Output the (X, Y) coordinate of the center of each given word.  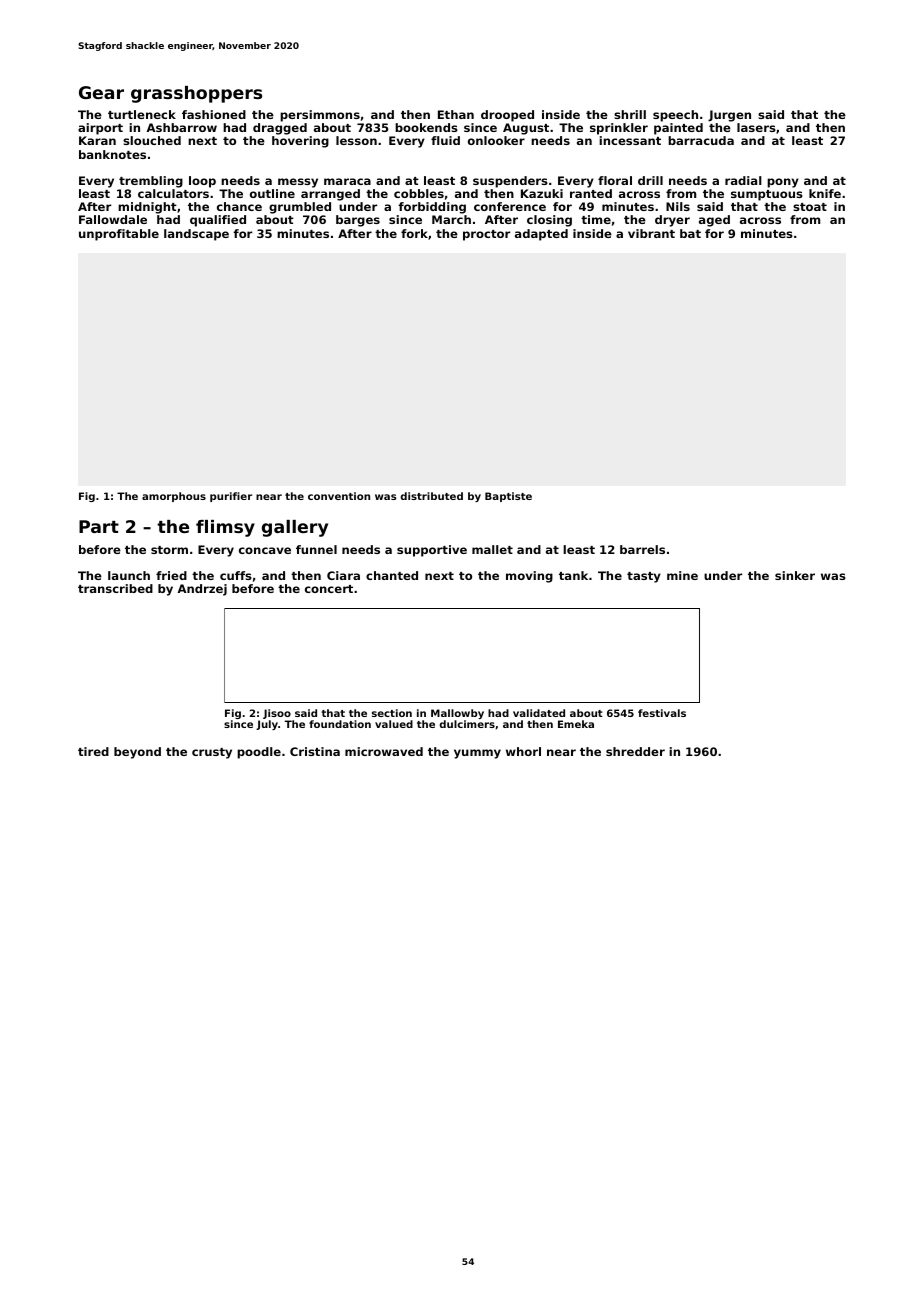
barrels (642, 549)
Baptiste (508, 497)
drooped (507, 116)
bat (690, 233)
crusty (212, 753)
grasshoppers (196, 94)
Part (99, 526)
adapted (541, 235)
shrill (630, 114)
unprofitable (119, 235)
